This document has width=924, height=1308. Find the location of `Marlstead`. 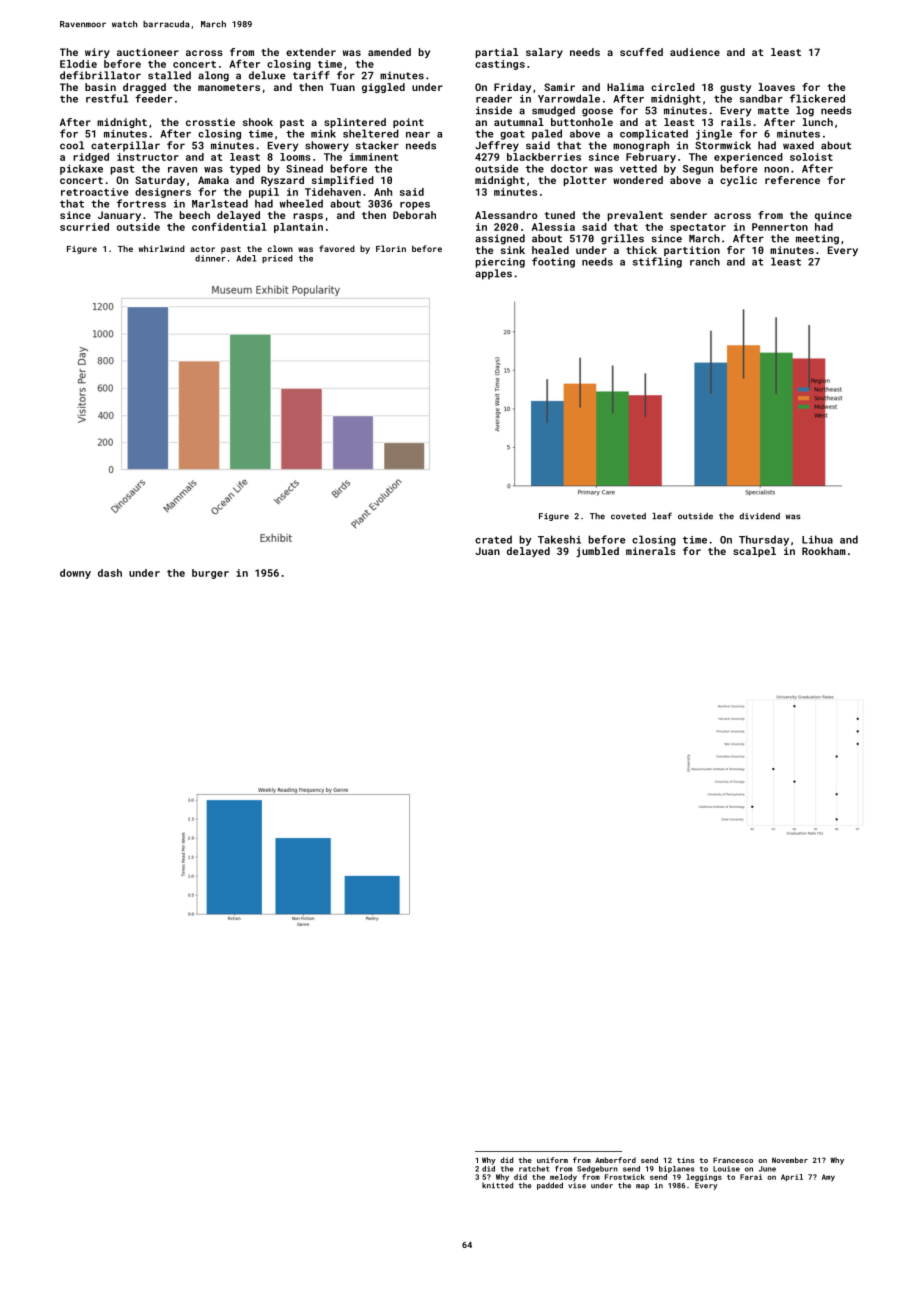

Marlstead is located at coordinates (220, 203).
